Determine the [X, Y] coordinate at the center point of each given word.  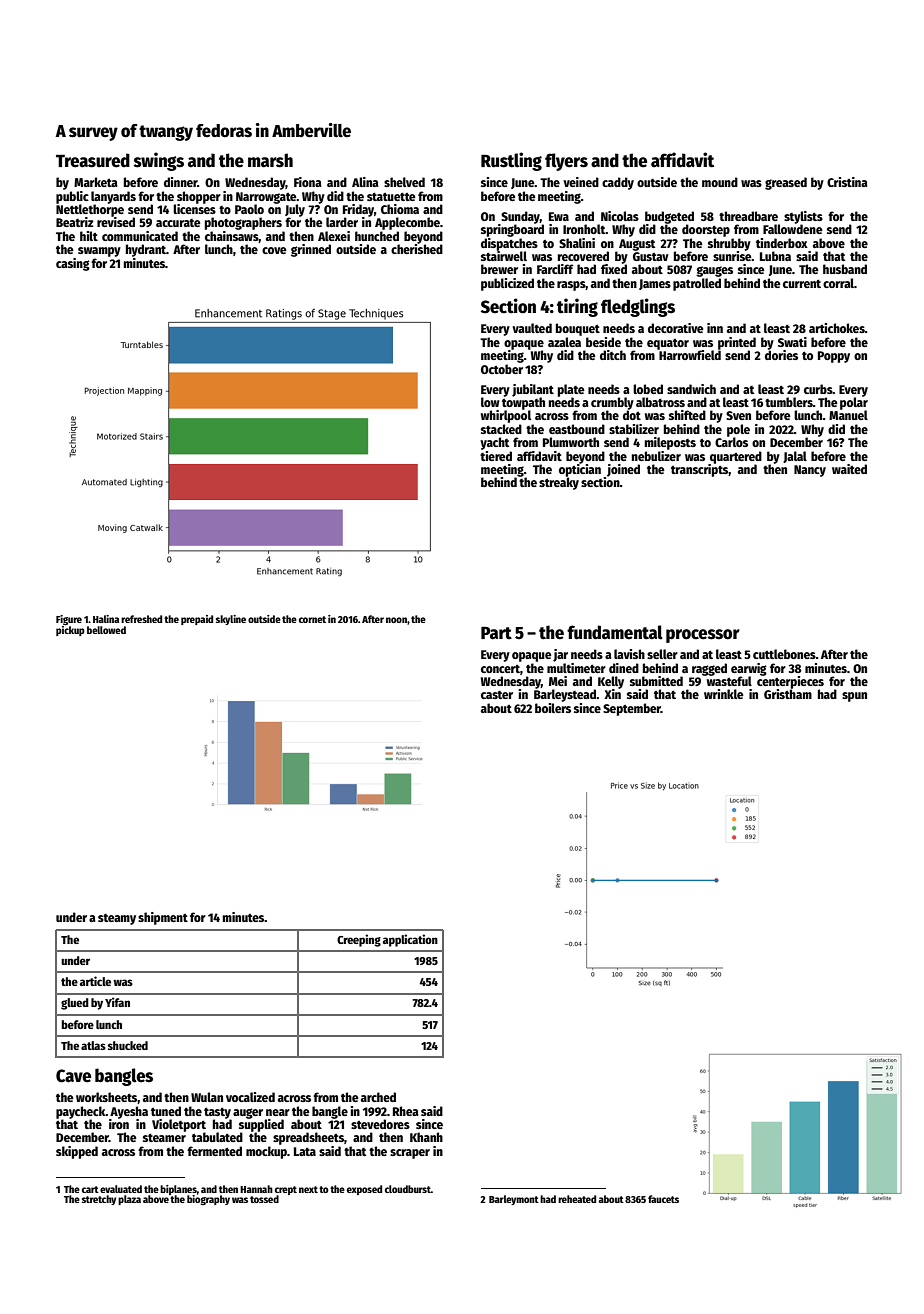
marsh [270, 160]
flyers [566, 162]
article [95, 981]
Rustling [511, 161]
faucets [663, 1199]
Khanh [426, 1137]
